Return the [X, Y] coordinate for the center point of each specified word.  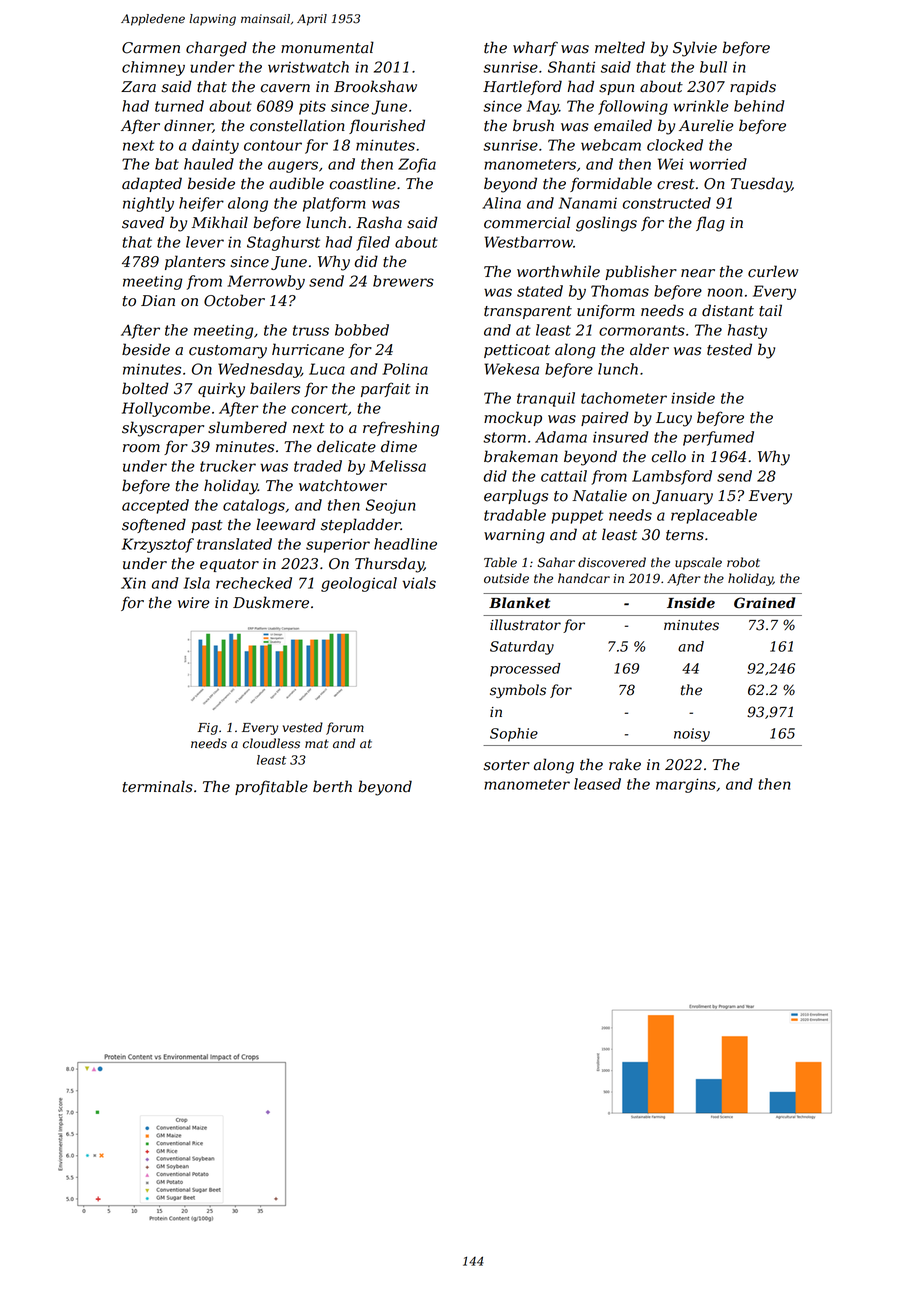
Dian [158, 301]
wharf [535, 48]
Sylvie [695, 49]
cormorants [642, 330]
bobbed [362, 330]
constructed [667, 203]
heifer [201, 204]
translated [234, 544]
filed [373, 243]
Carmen [151, 48]
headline [405, 544]
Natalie [599, 495]
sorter [507, 765]
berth [332, 786]
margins [686, 785]
